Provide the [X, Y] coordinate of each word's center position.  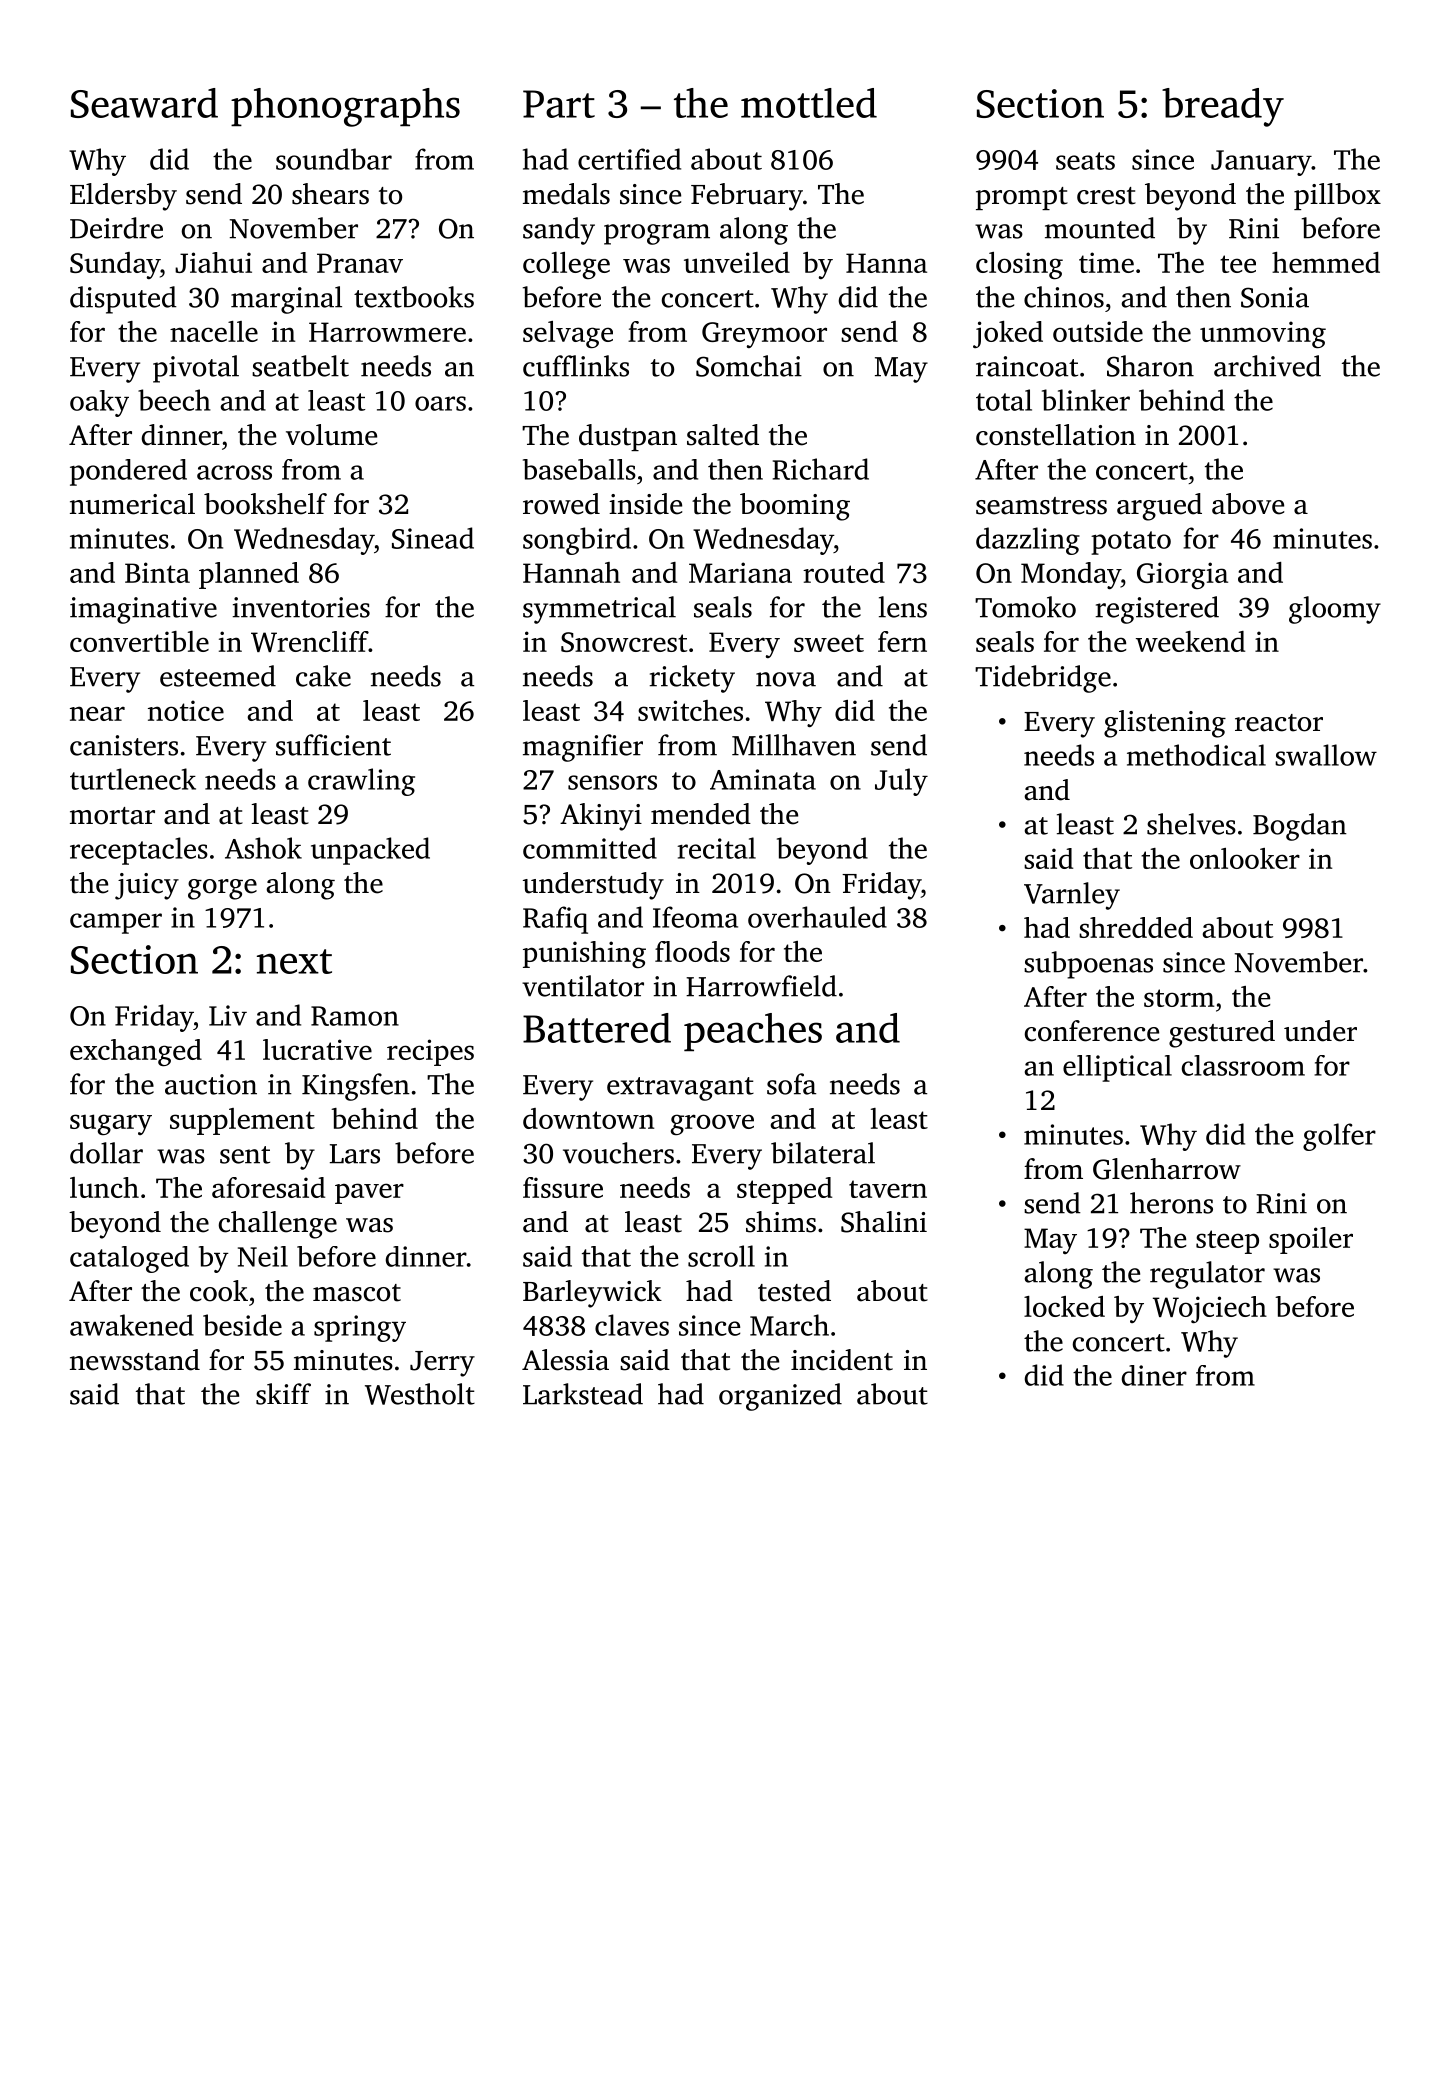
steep [1227, 1242]
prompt [1022, 198]
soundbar [334, 159]
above [1248, 504]
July [901, 782]
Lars [355, 1154]
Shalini [884, 1222]
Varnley [1072, 896]
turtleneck [133, 779]
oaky [99, 403]
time [1106, 262]
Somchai [749, 366]
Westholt [420, 1394]
